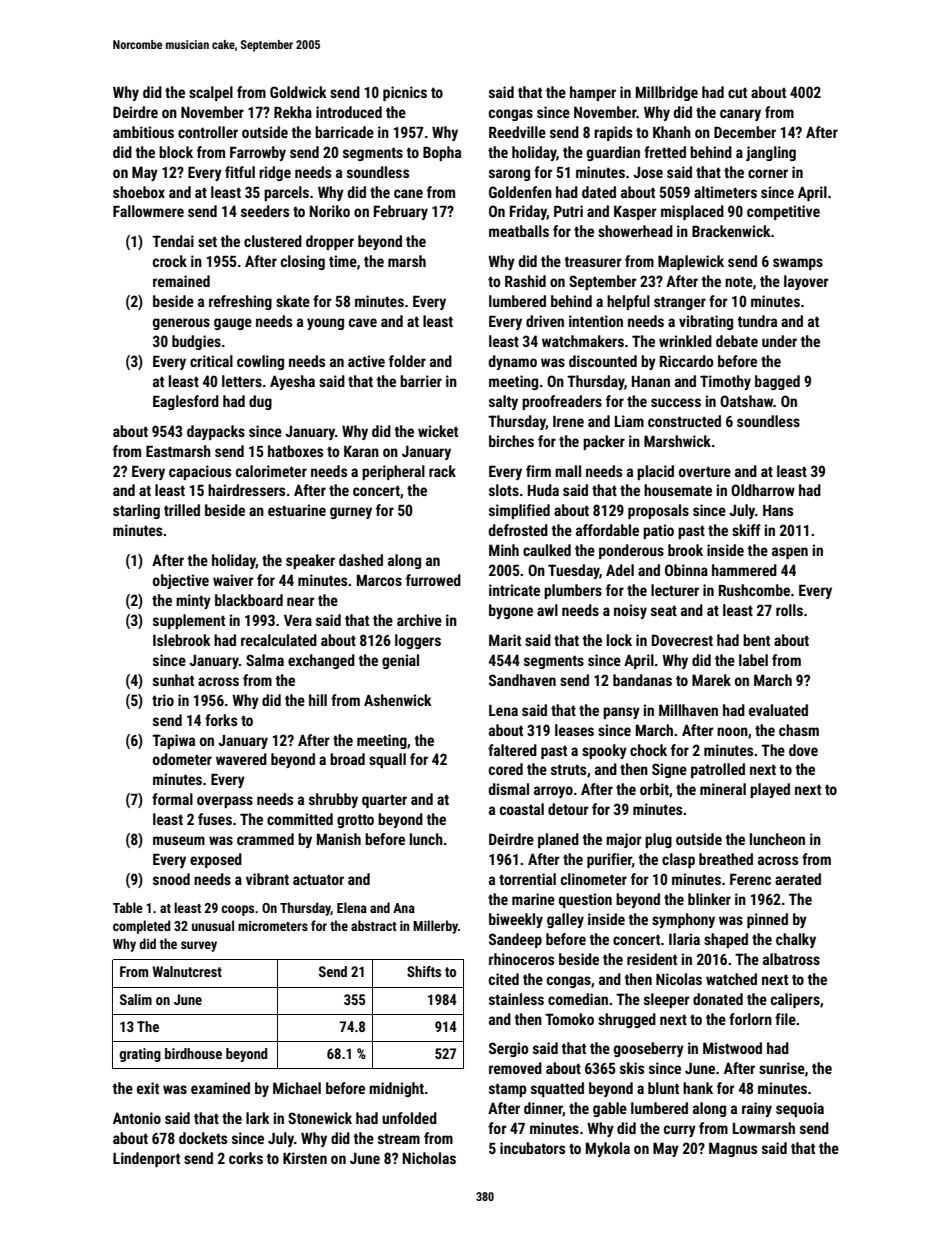 Image resolution: width=952 pixels, height=1233 pixels. Describe the element at coordinates (407, 361) in the screenshot. I see `folder` at that location.
